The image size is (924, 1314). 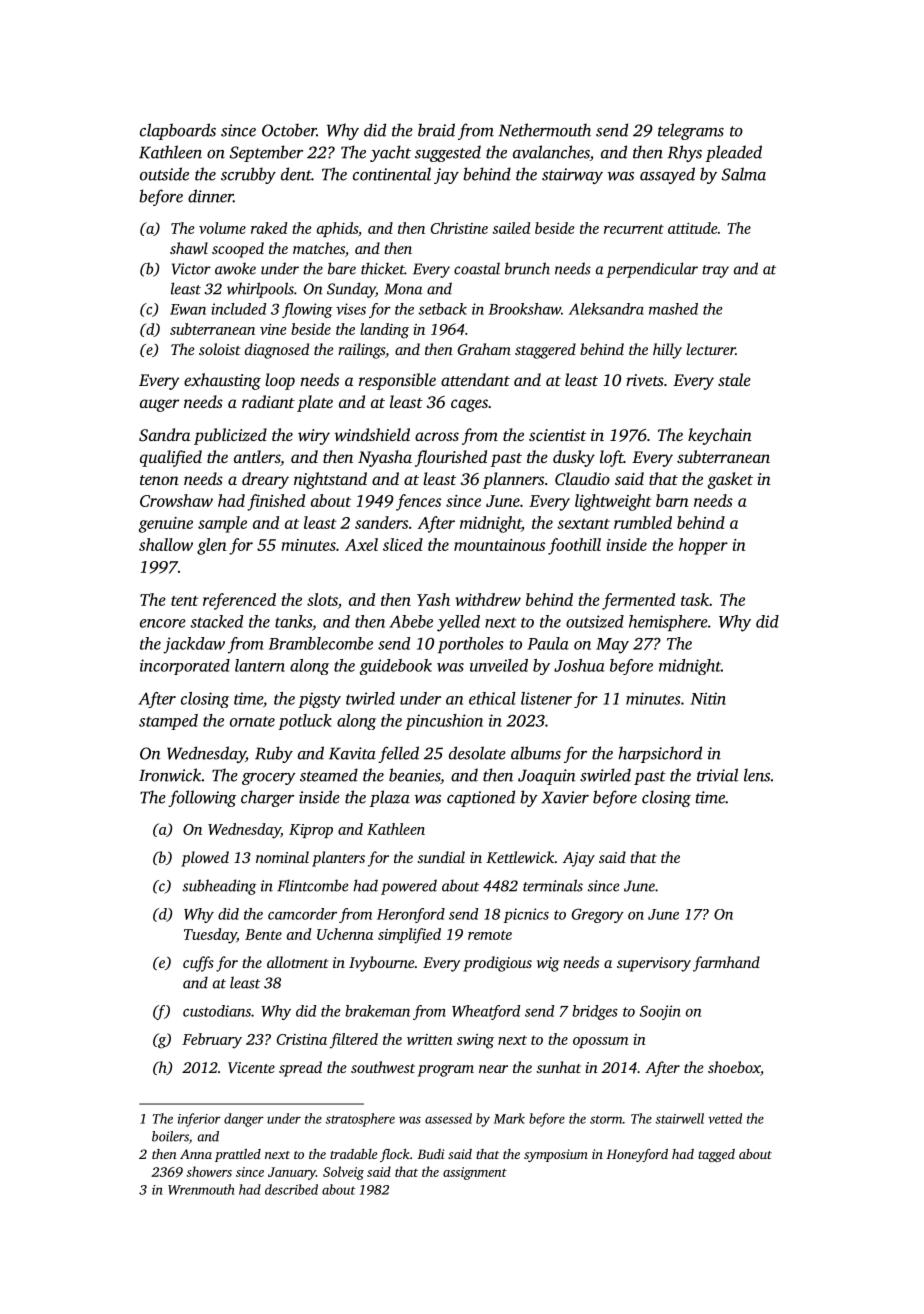 I want to click on January, so click(x=292, y=1173).
